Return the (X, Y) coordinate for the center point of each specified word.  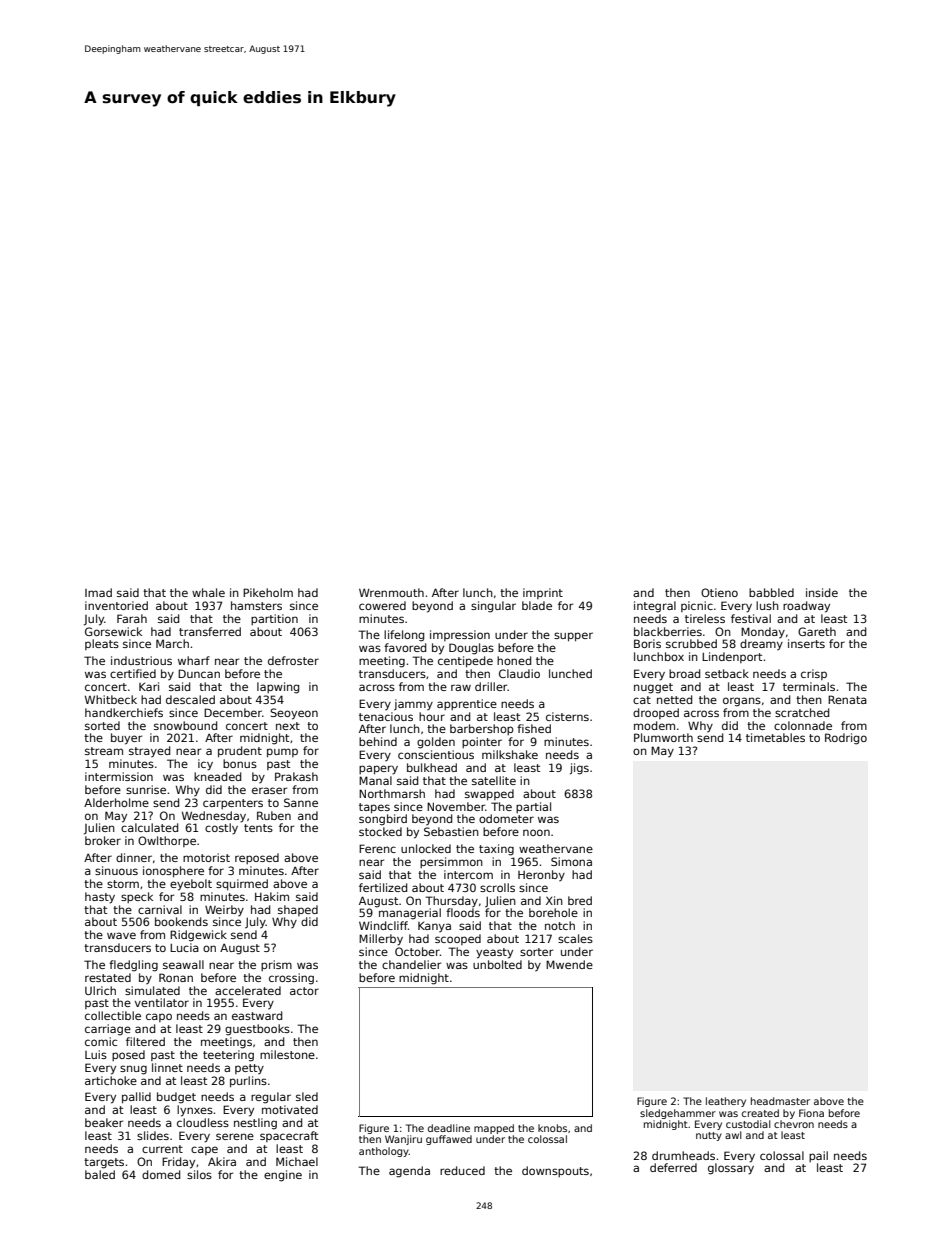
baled (100, 1174)
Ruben (274, 815)
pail (818, 1156)
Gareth (817, 631)
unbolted (497, 964)
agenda (409, 1172)
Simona (571, 861)
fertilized (383, 887)
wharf (194, 660)
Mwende (569, 964)
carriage (108, 1030)
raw (461, 687)
